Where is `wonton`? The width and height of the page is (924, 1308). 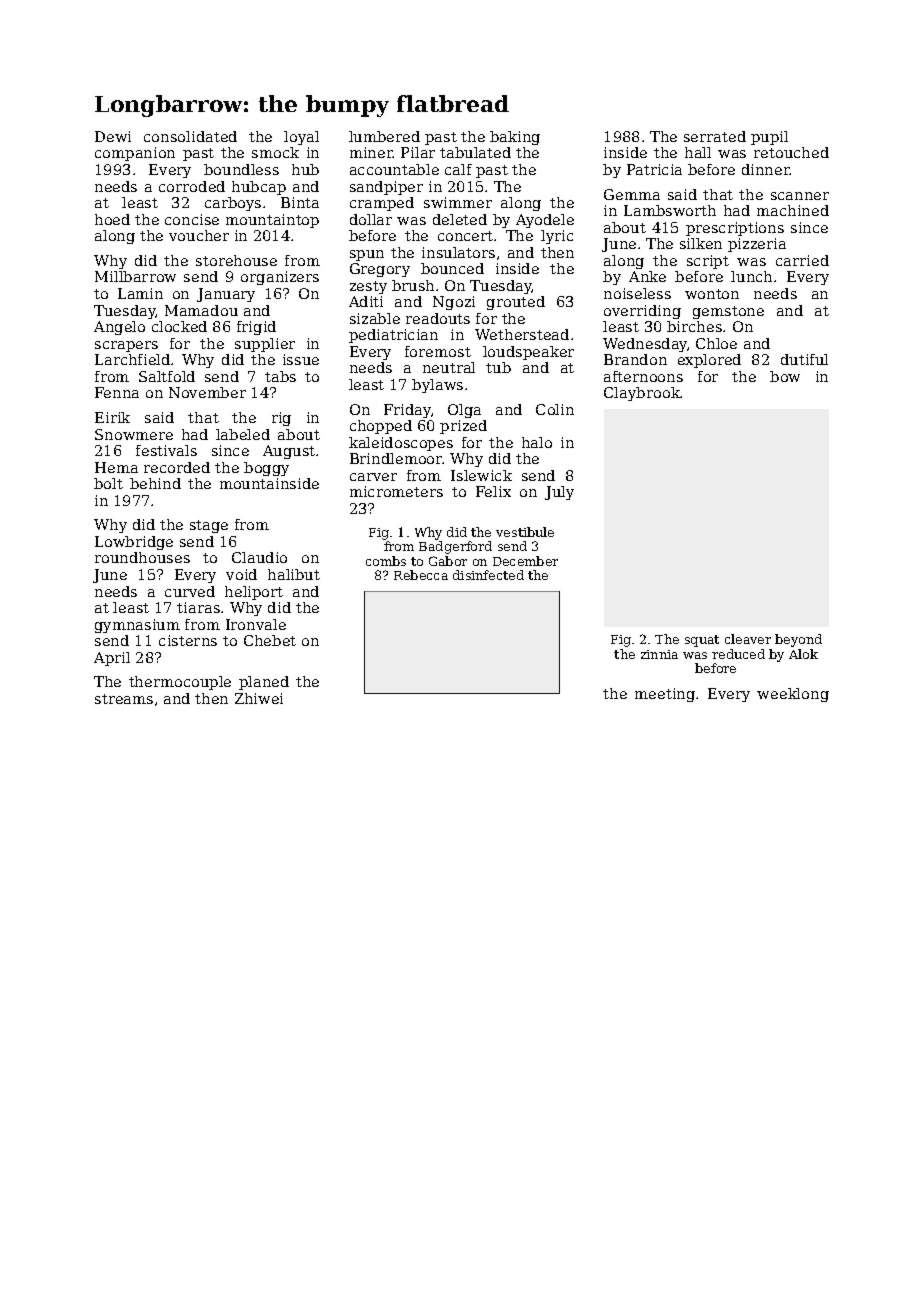 wonton is located at coordinates (712, 294).
